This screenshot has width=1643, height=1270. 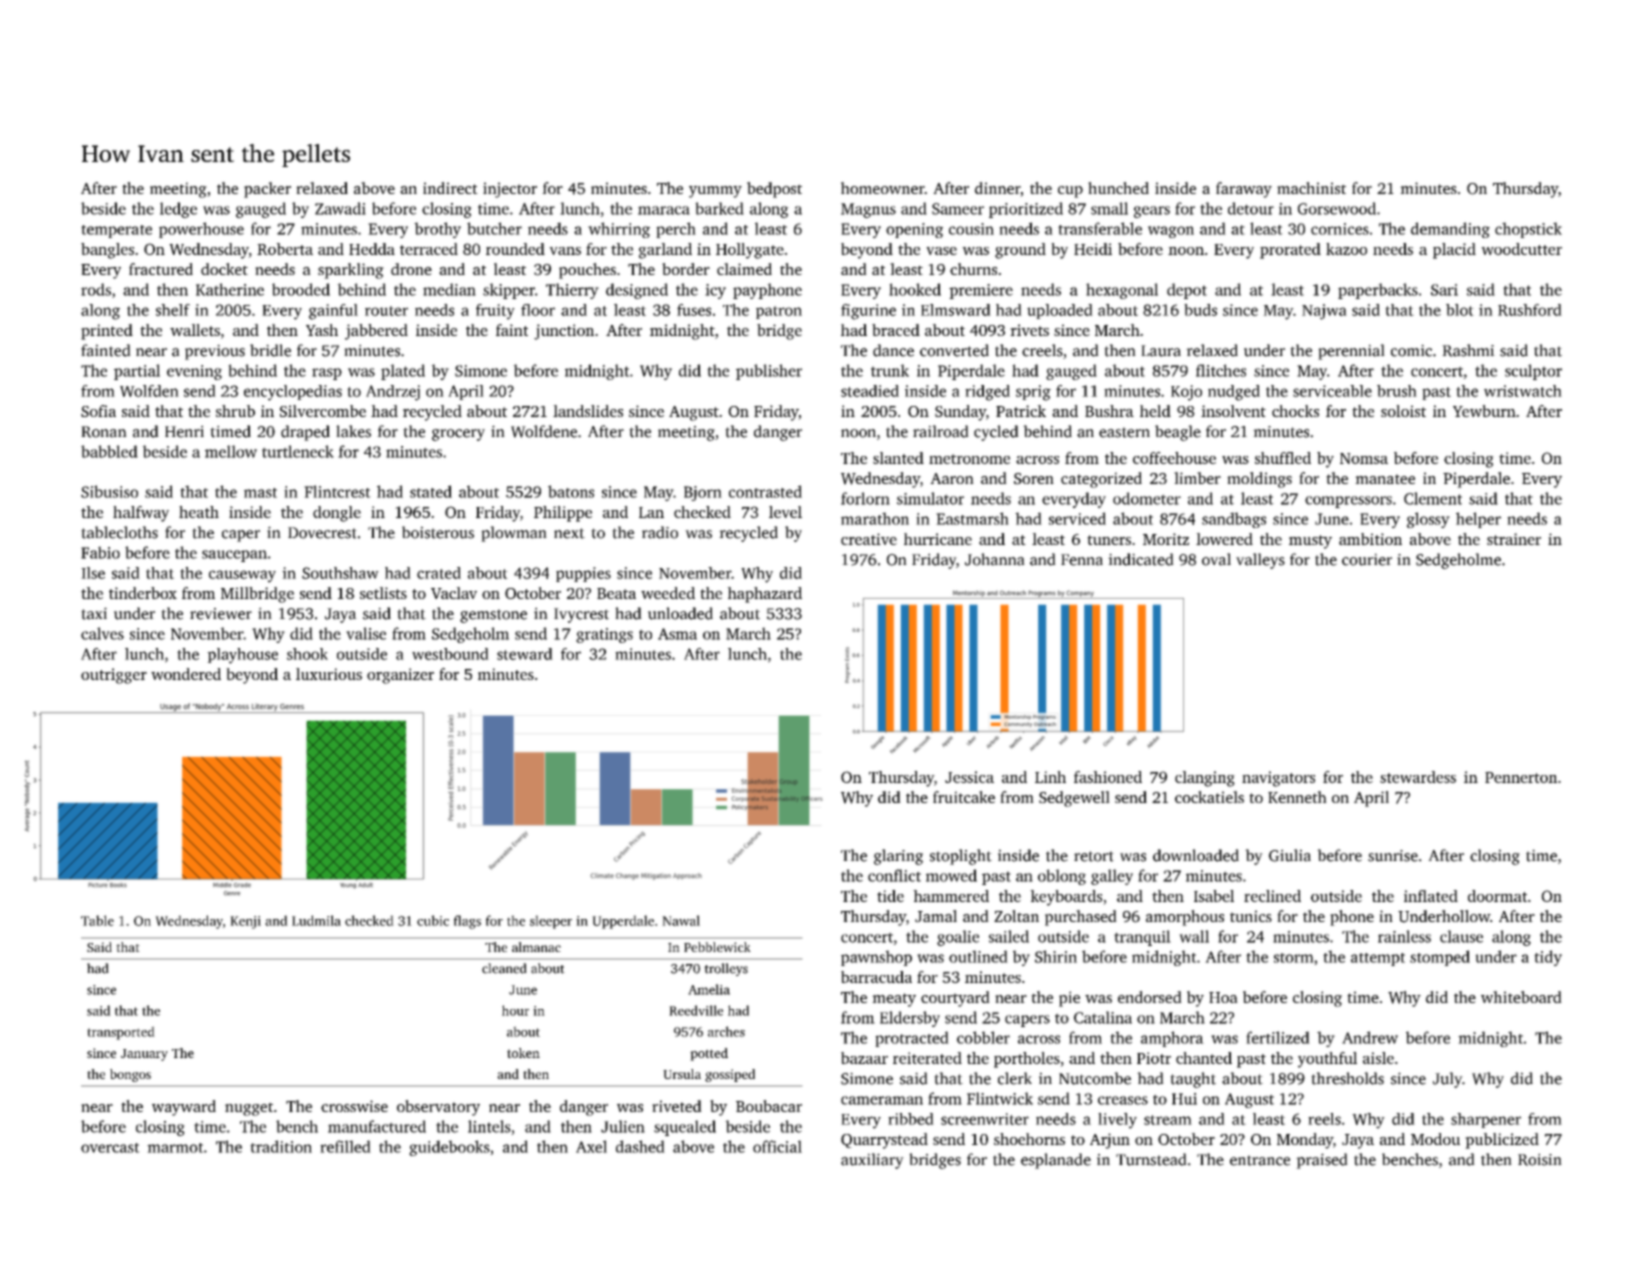 I want to click on ledge, so click(x=178, y=210).
